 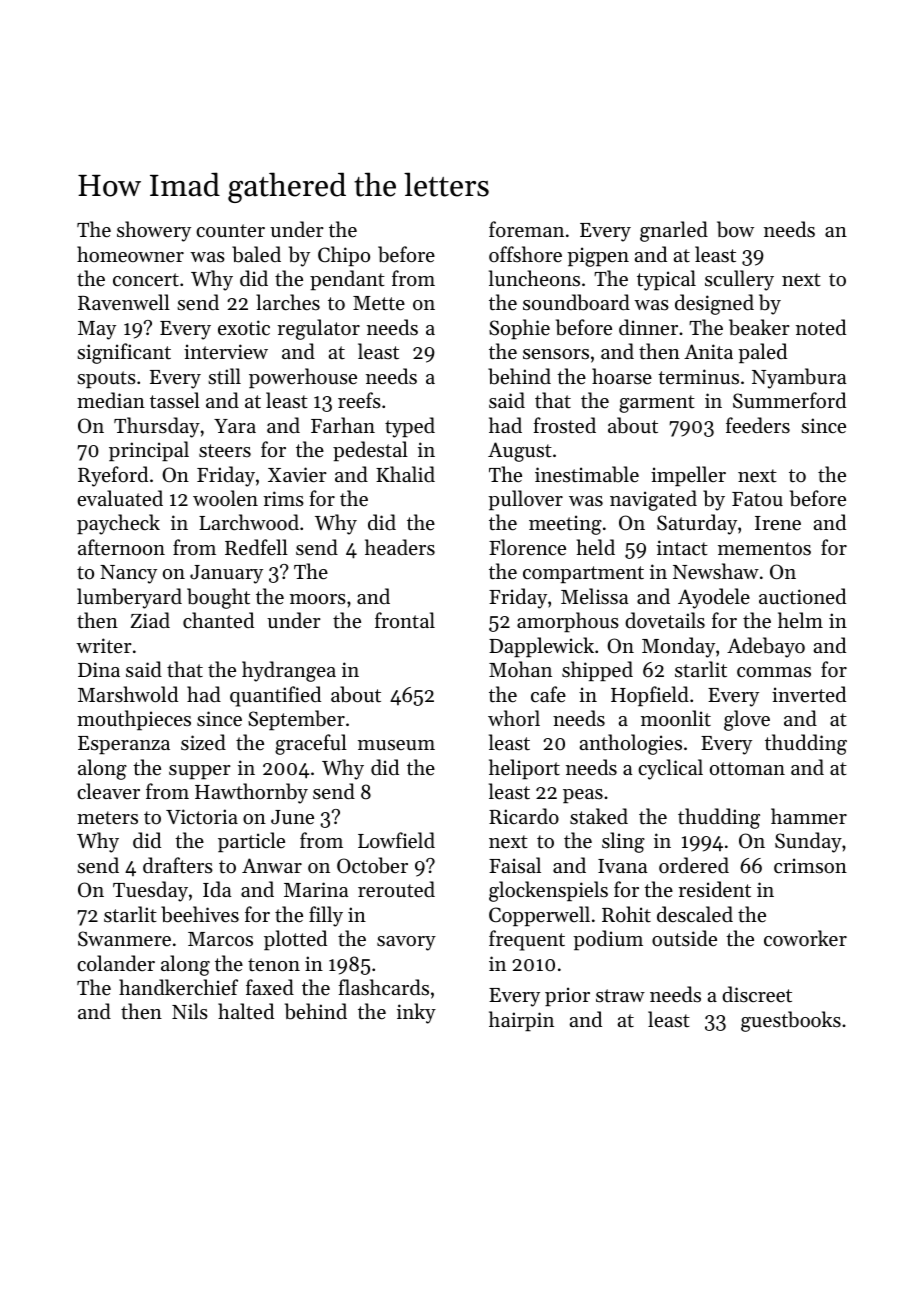 I want to click on museum, so click(x=396, y=745).
